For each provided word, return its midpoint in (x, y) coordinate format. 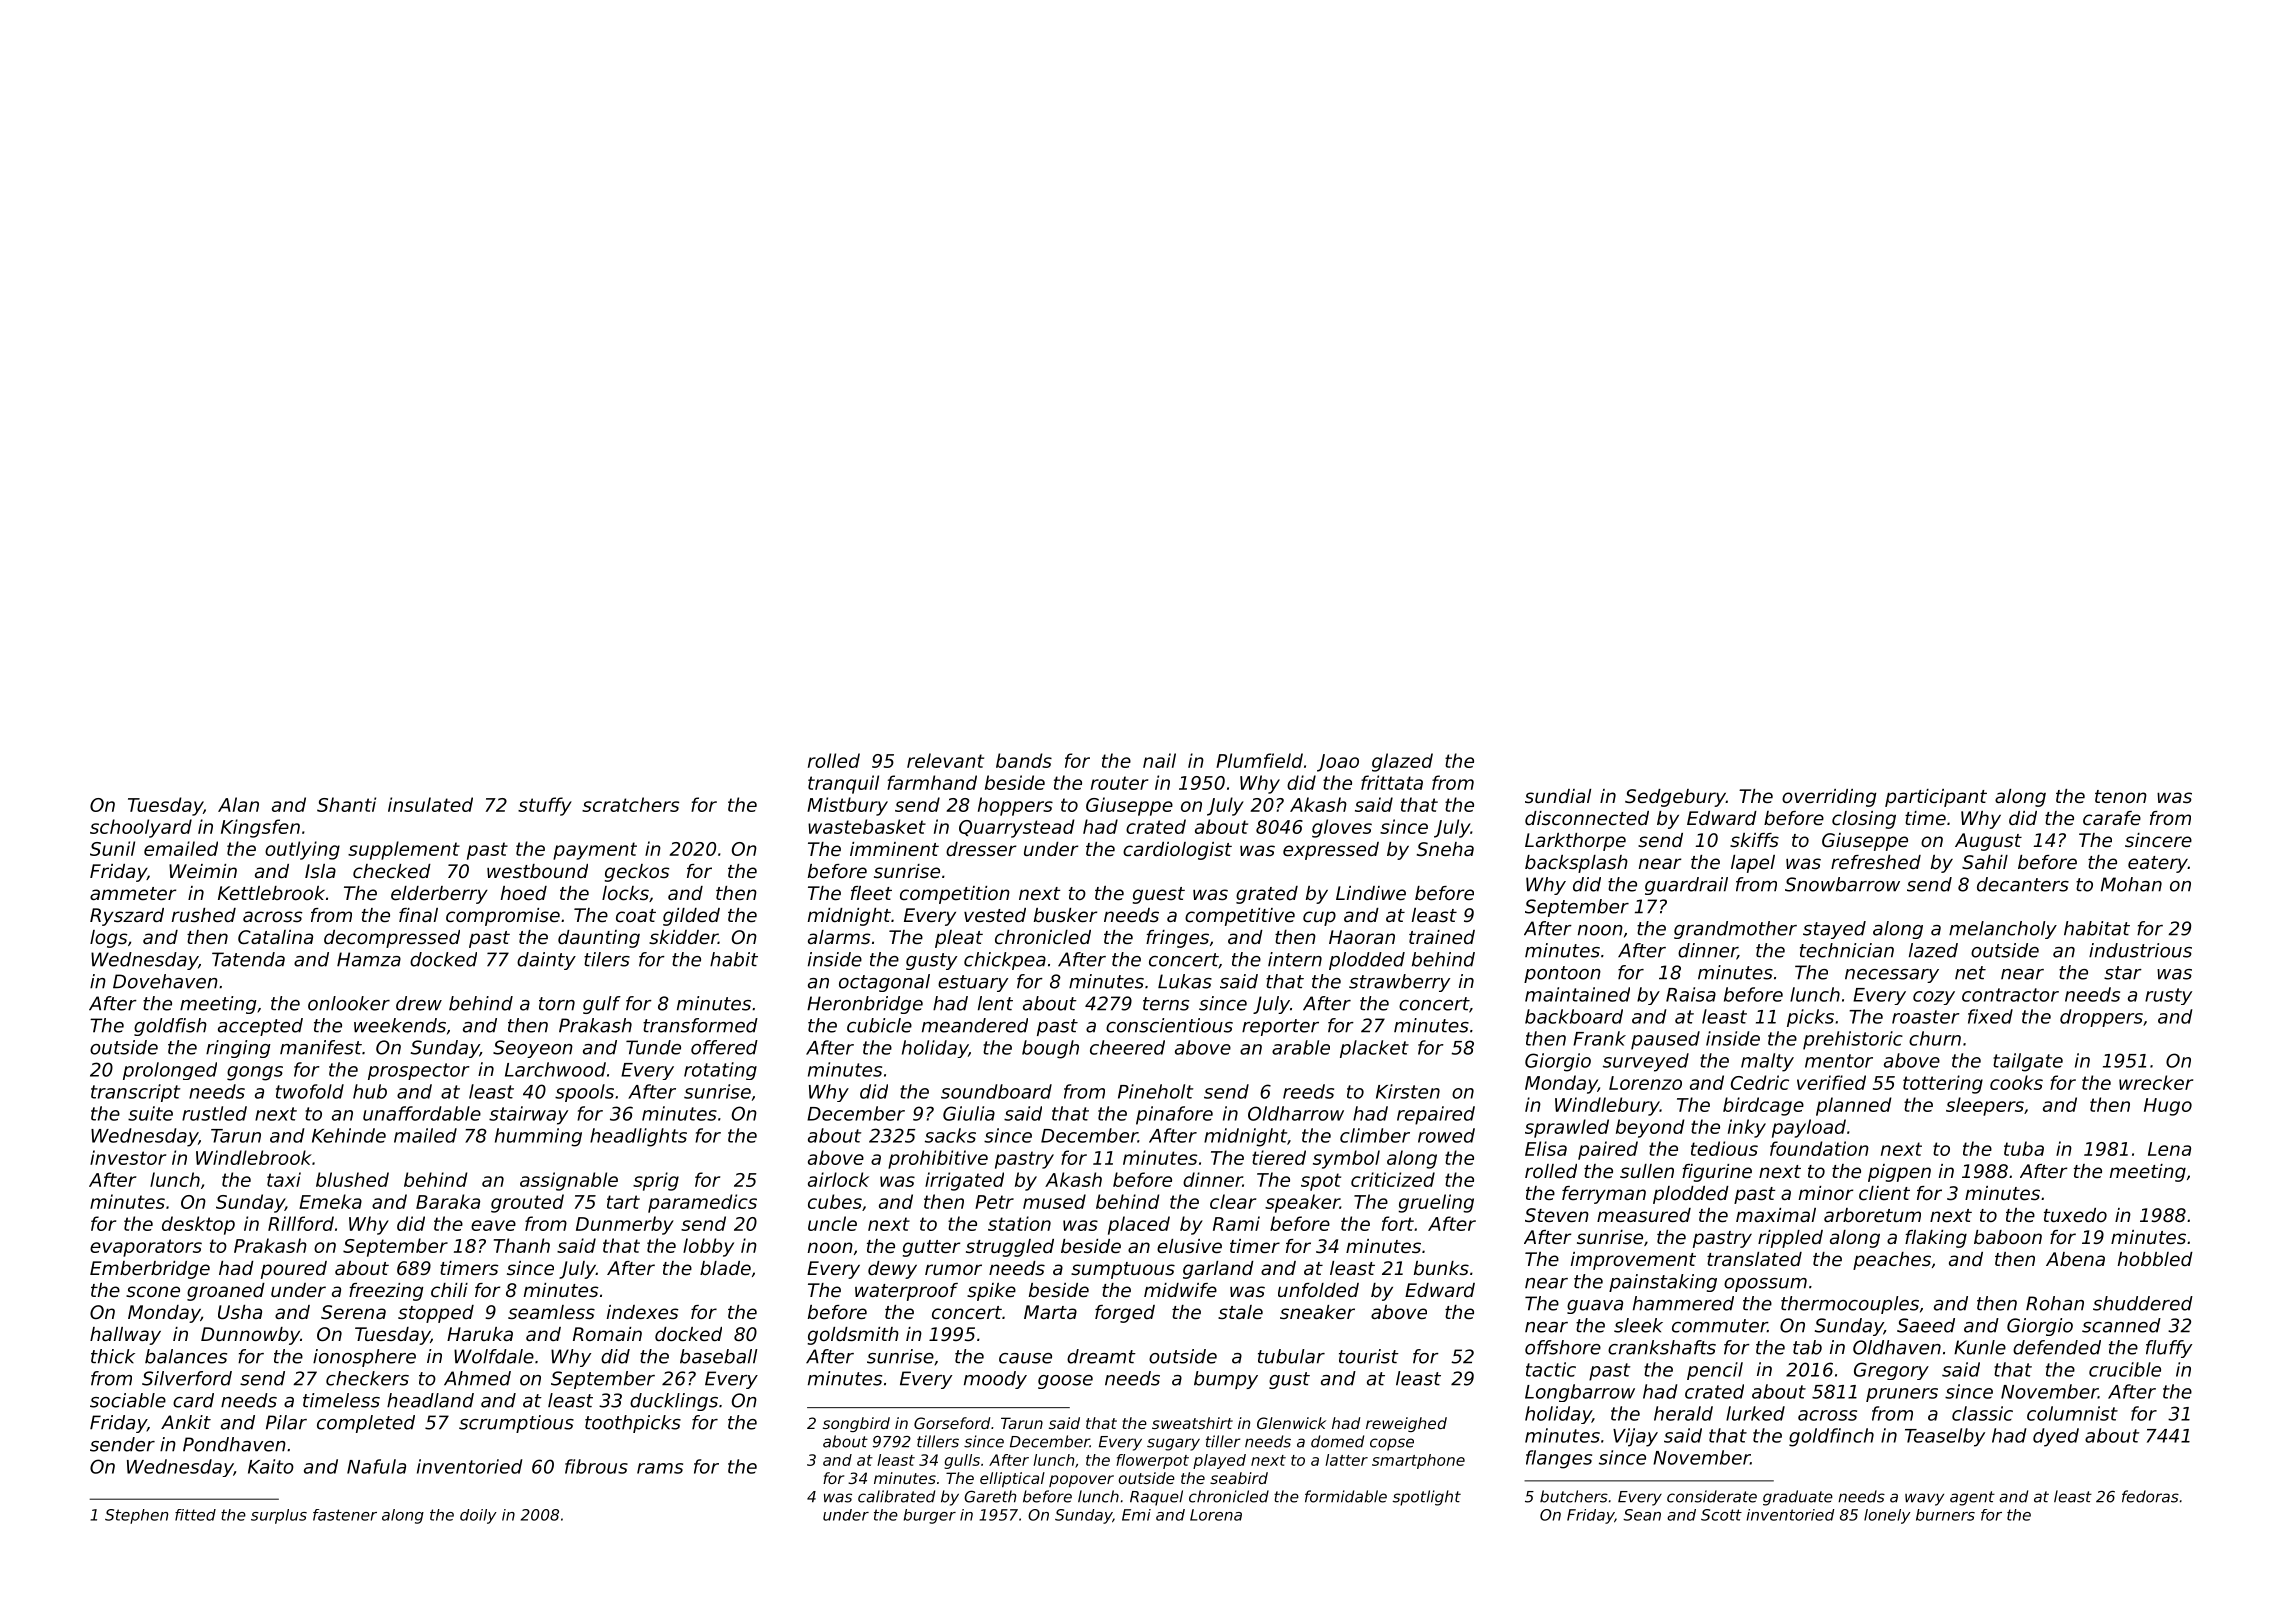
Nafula (376, 1466)
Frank (1599, 1038)
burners (1945, 1515)
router (1119, 783)
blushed (352, 1179)
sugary (1173, 1444)
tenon (2121, 796)
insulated (430, 804)
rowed (1446, 1135)
